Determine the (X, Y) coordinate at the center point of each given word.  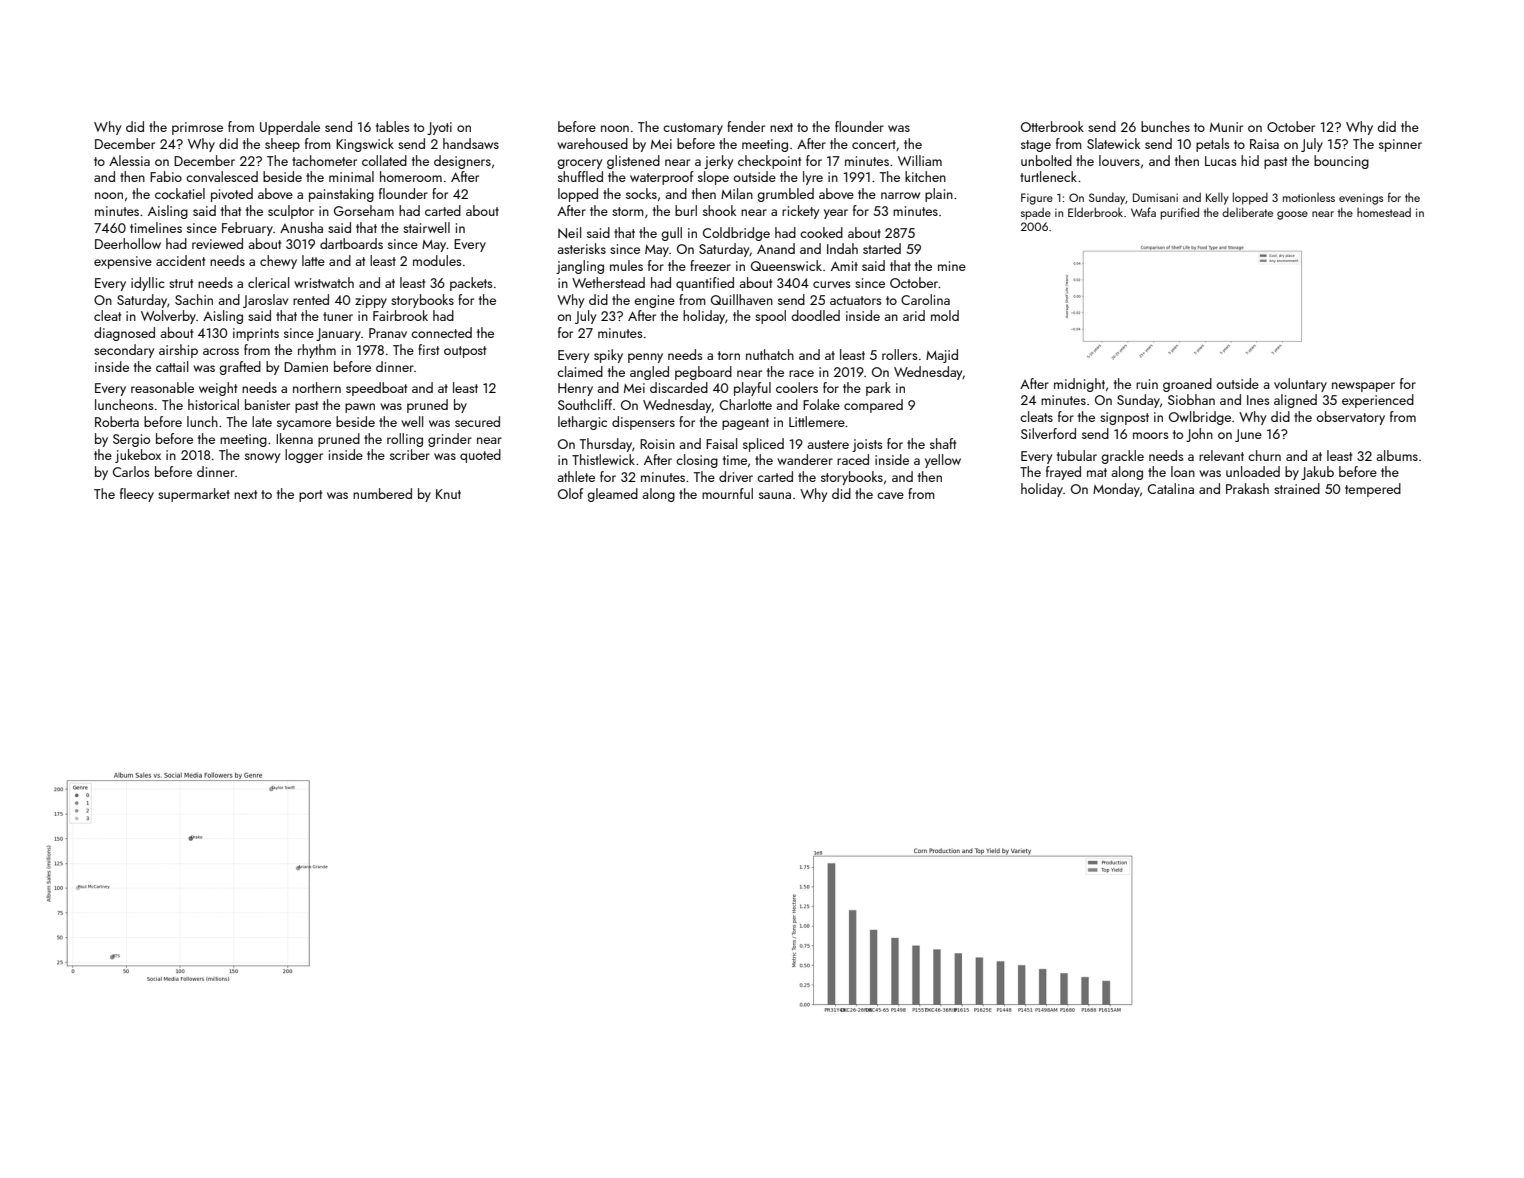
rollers (899, 354)
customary (693, 129)
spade (1036, 213)
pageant (745, 424)
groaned (1187, 385)
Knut (448, 494)
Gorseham (364, 210)
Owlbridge (1200, 418)
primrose (197, 128)
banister (267, 404)
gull (671, 234)
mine (952, 266)
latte (313, 260)
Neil (569, 232)
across (221, 351)
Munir (1226, 127)
